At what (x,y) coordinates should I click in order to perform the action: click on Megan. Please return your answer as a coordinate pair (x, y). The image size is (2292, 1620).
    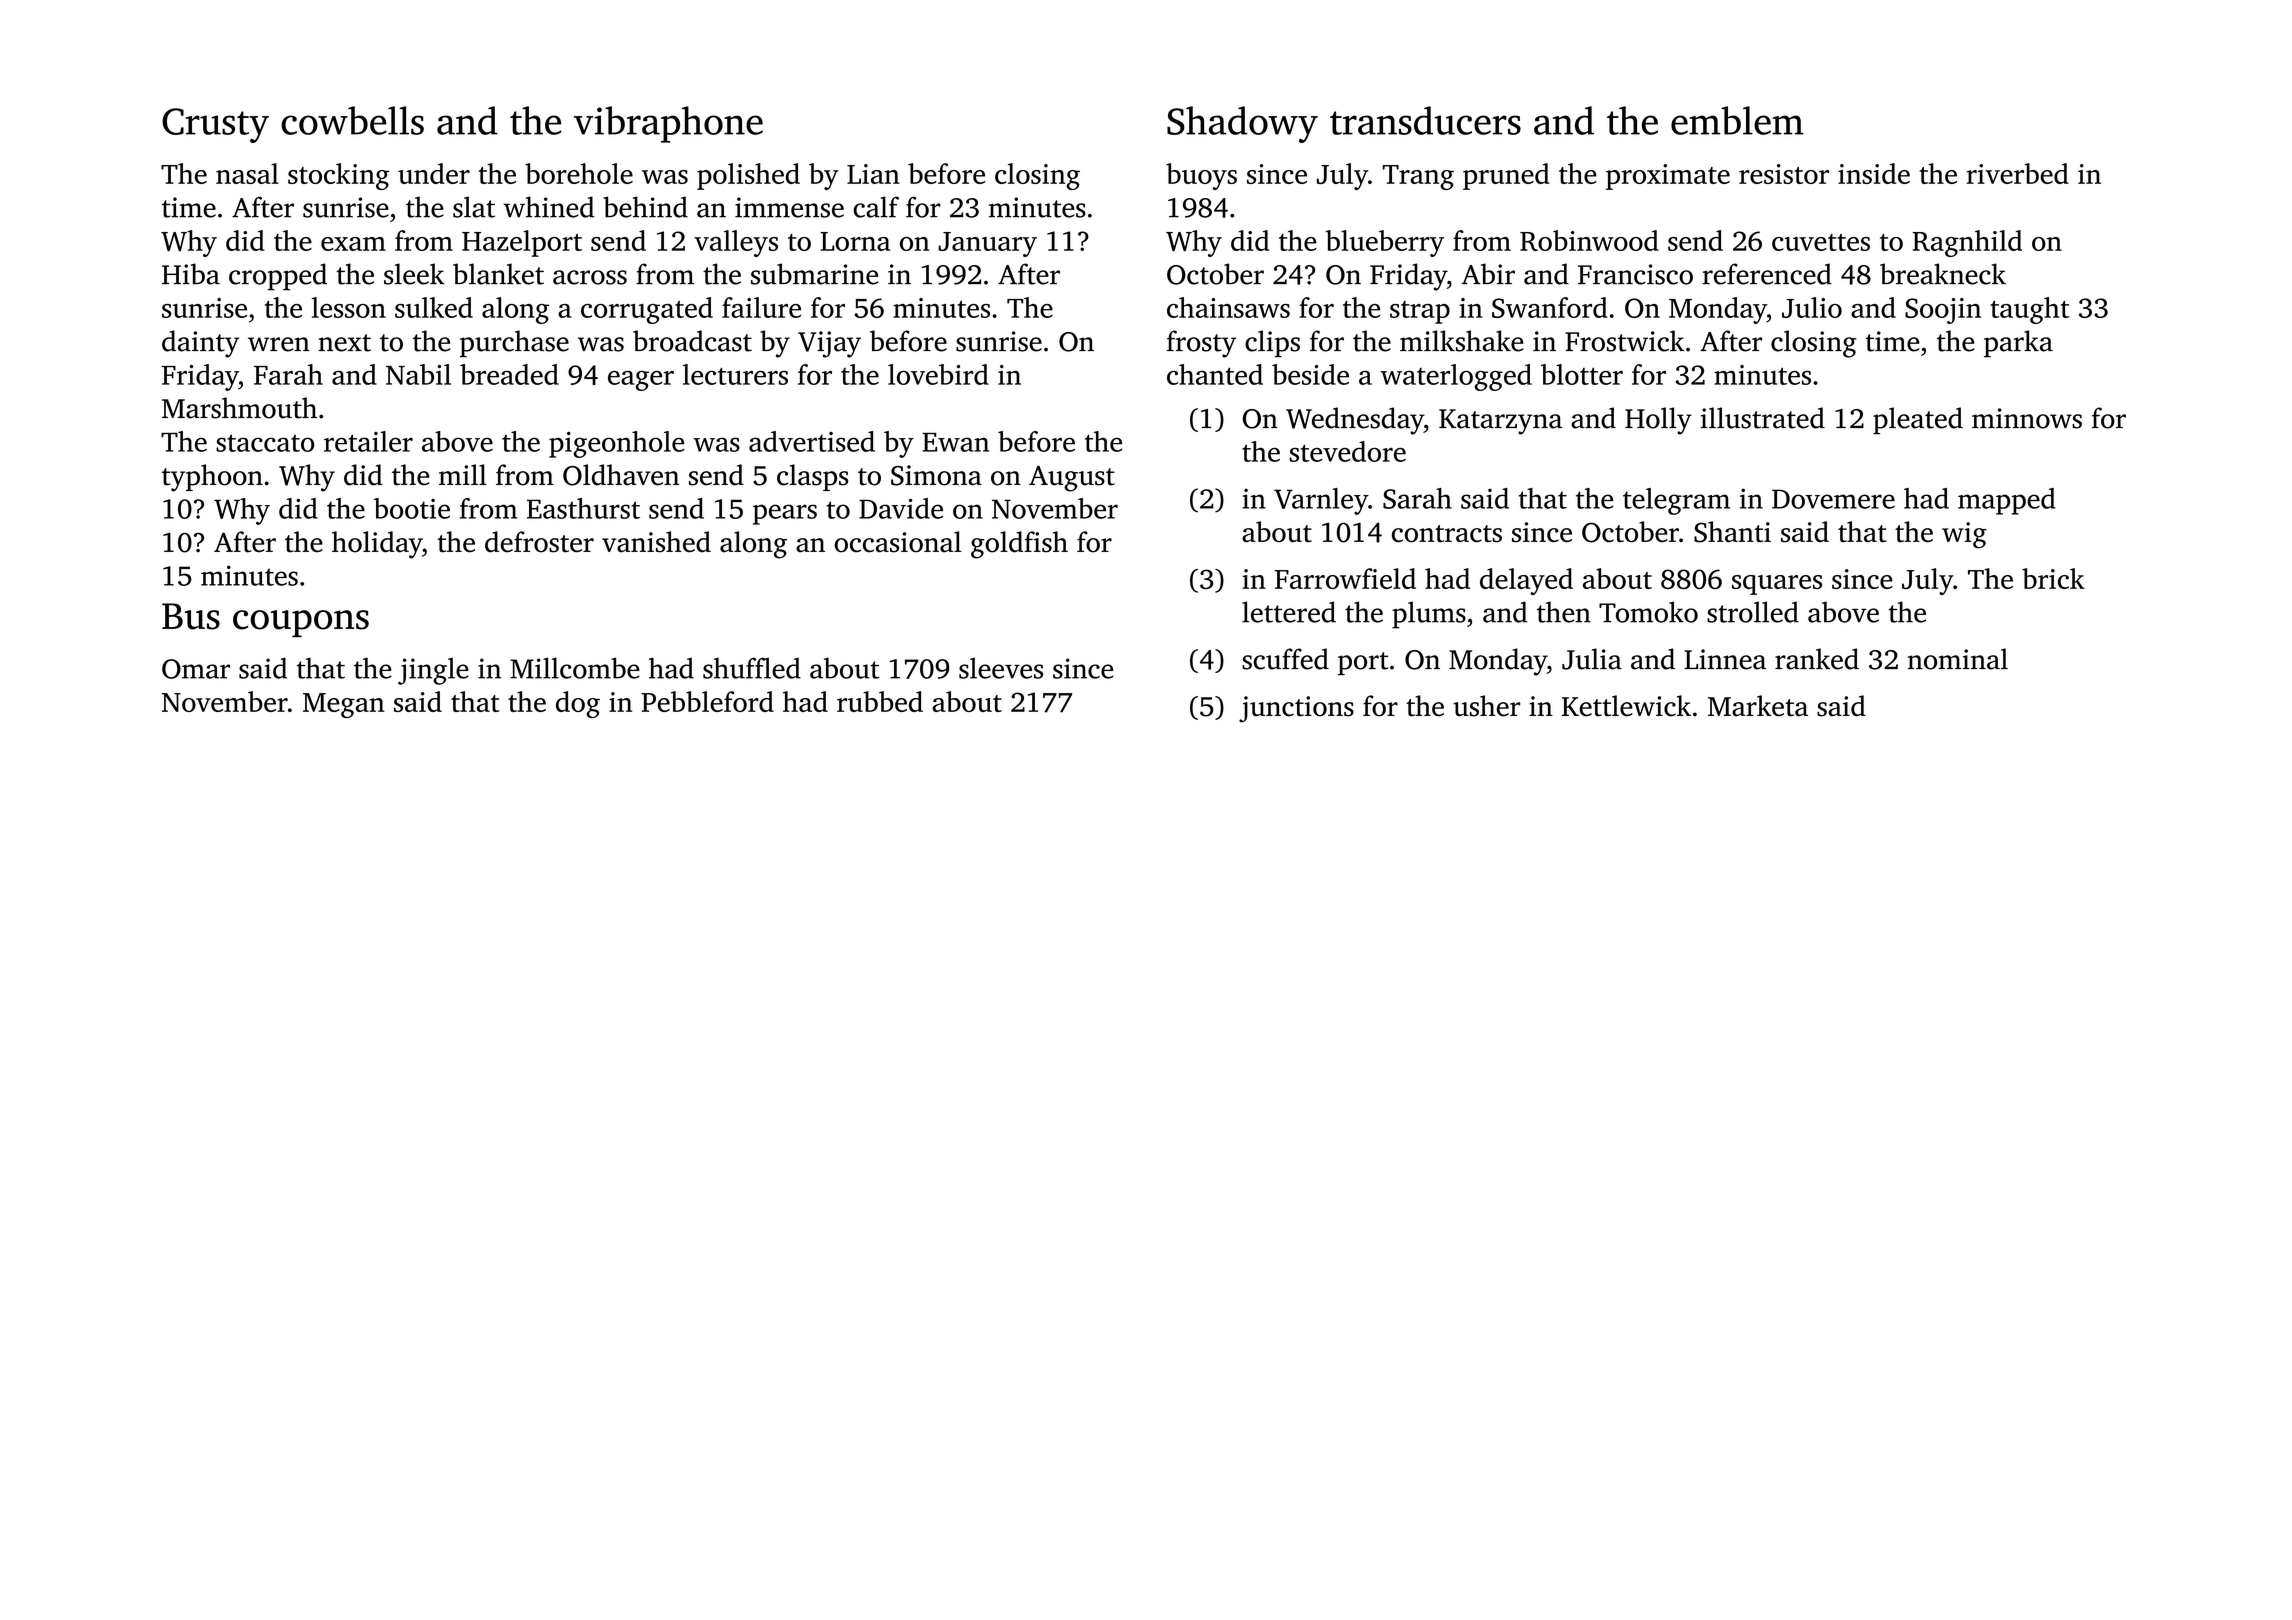
    Looking at the image, I should click on (343, 705).
